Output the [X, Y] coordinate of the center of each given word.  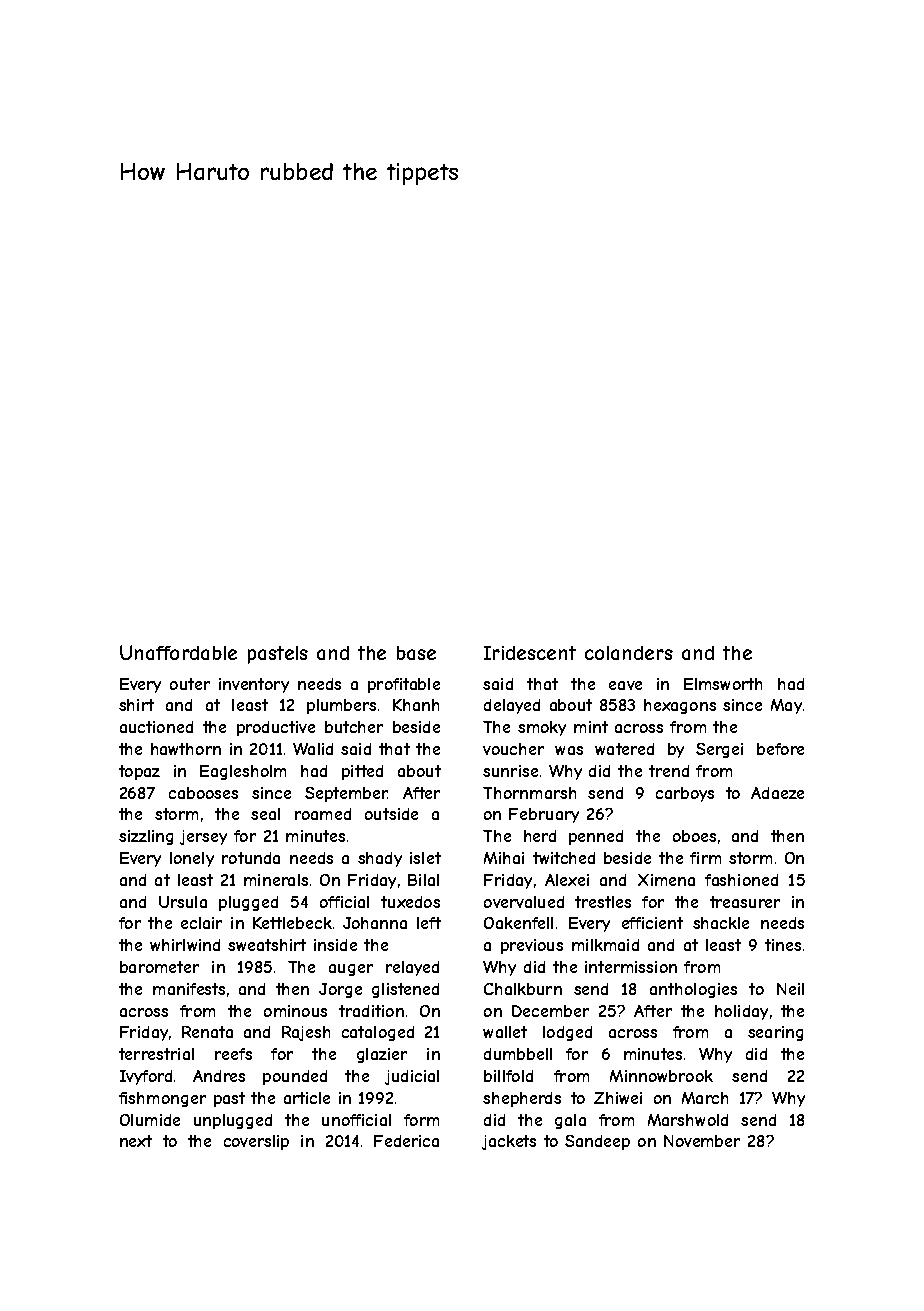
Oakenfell [518, 923]
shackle [721, 923]
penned [596, 837]
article [307, 1098]
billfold [508, 1076]
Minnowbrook [661, 1076]
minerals [276, 880]
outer [190, 684]
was [569, 750]
